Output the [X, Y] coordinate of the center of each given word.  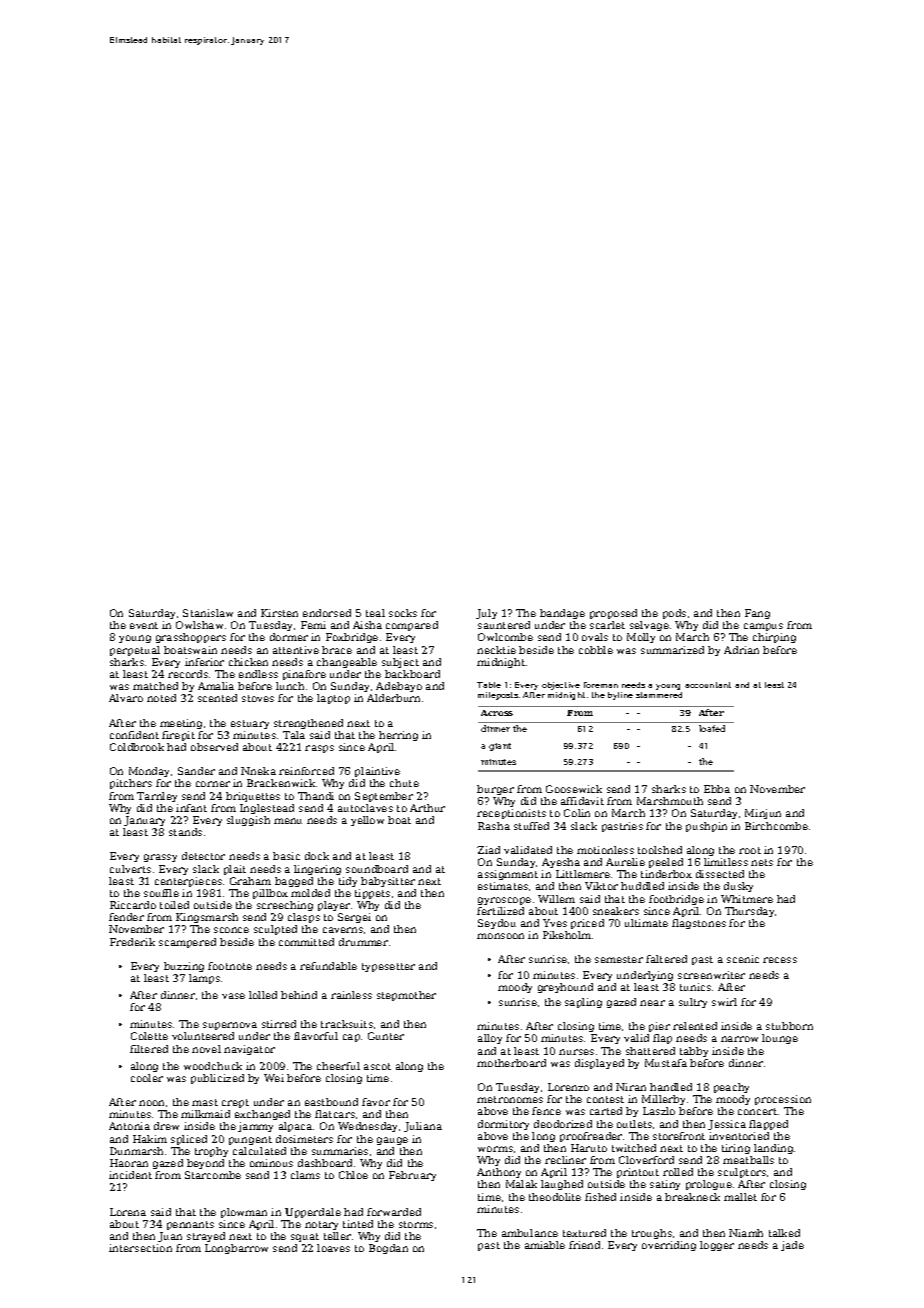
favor [376, 1102]
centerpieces [188, 882]
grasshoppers [191, 638]
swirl [724, 1002]
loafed [712, 728]
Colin [577, 813]
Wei [274, 1078]
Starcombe [213, 1175]
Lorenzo [568, 1087]
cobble [596, 650]
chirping [774, 638]
